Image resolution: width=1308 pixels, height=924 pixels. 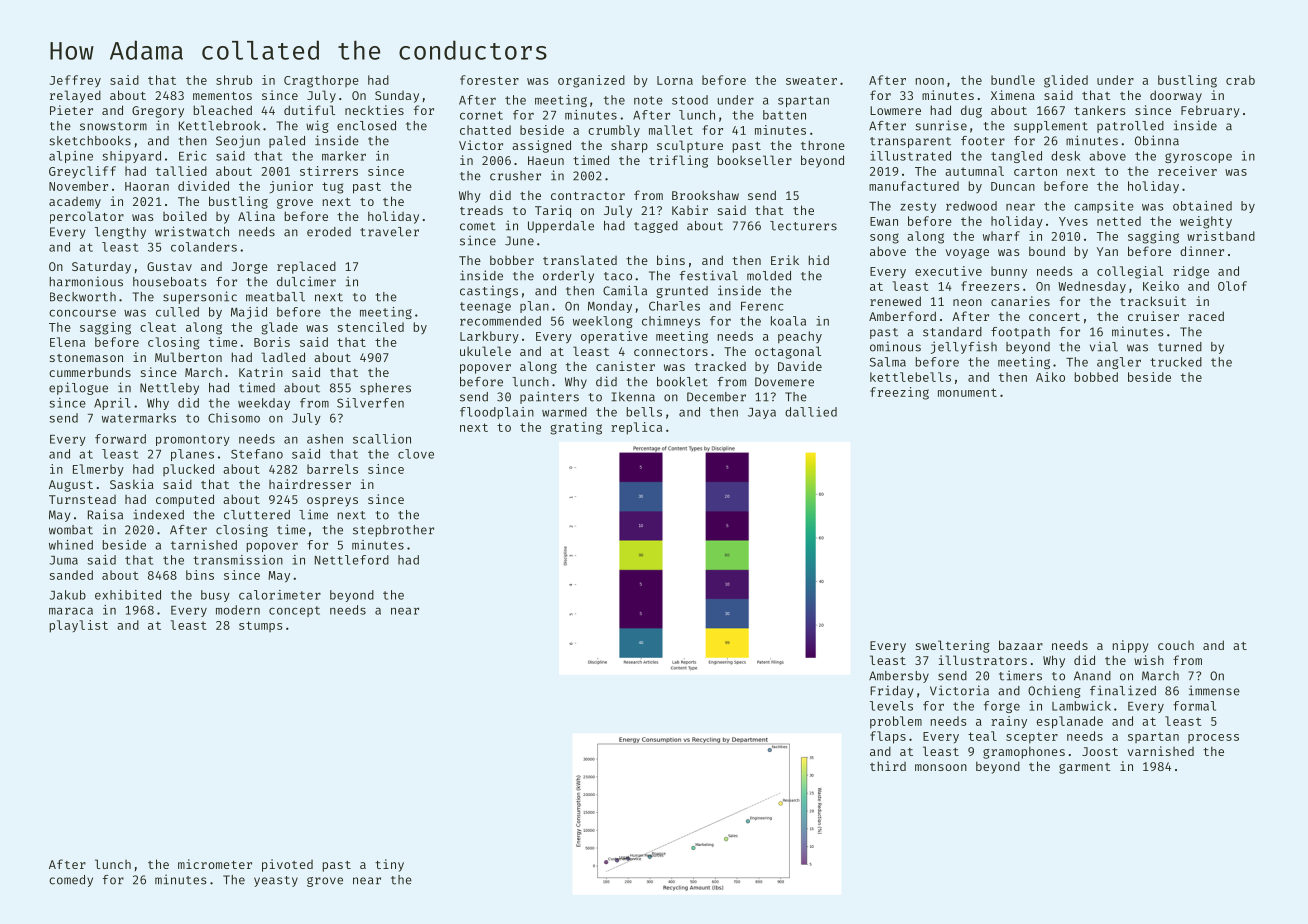 What do you see at coordinates (215, 864) in the image?
I see `micrometer` at bounding box center [215, 864].
